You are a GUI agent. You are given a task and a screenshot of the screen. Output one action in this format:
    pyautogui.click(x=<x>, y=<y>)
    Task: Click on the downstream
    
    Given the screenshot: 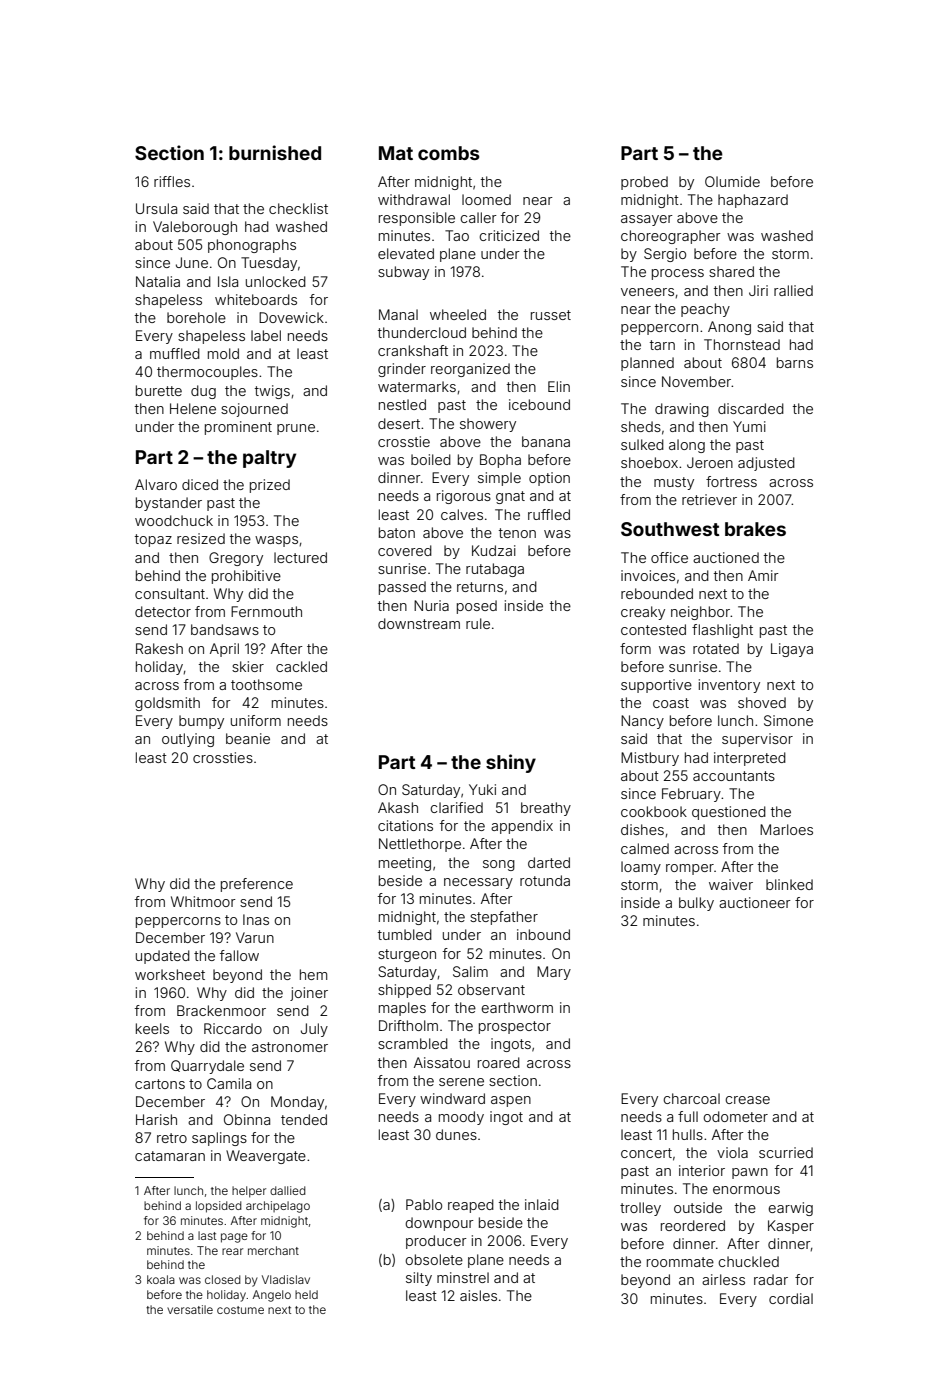 What is the action you would take?
    pyautogui.click(x=419, y=623)
